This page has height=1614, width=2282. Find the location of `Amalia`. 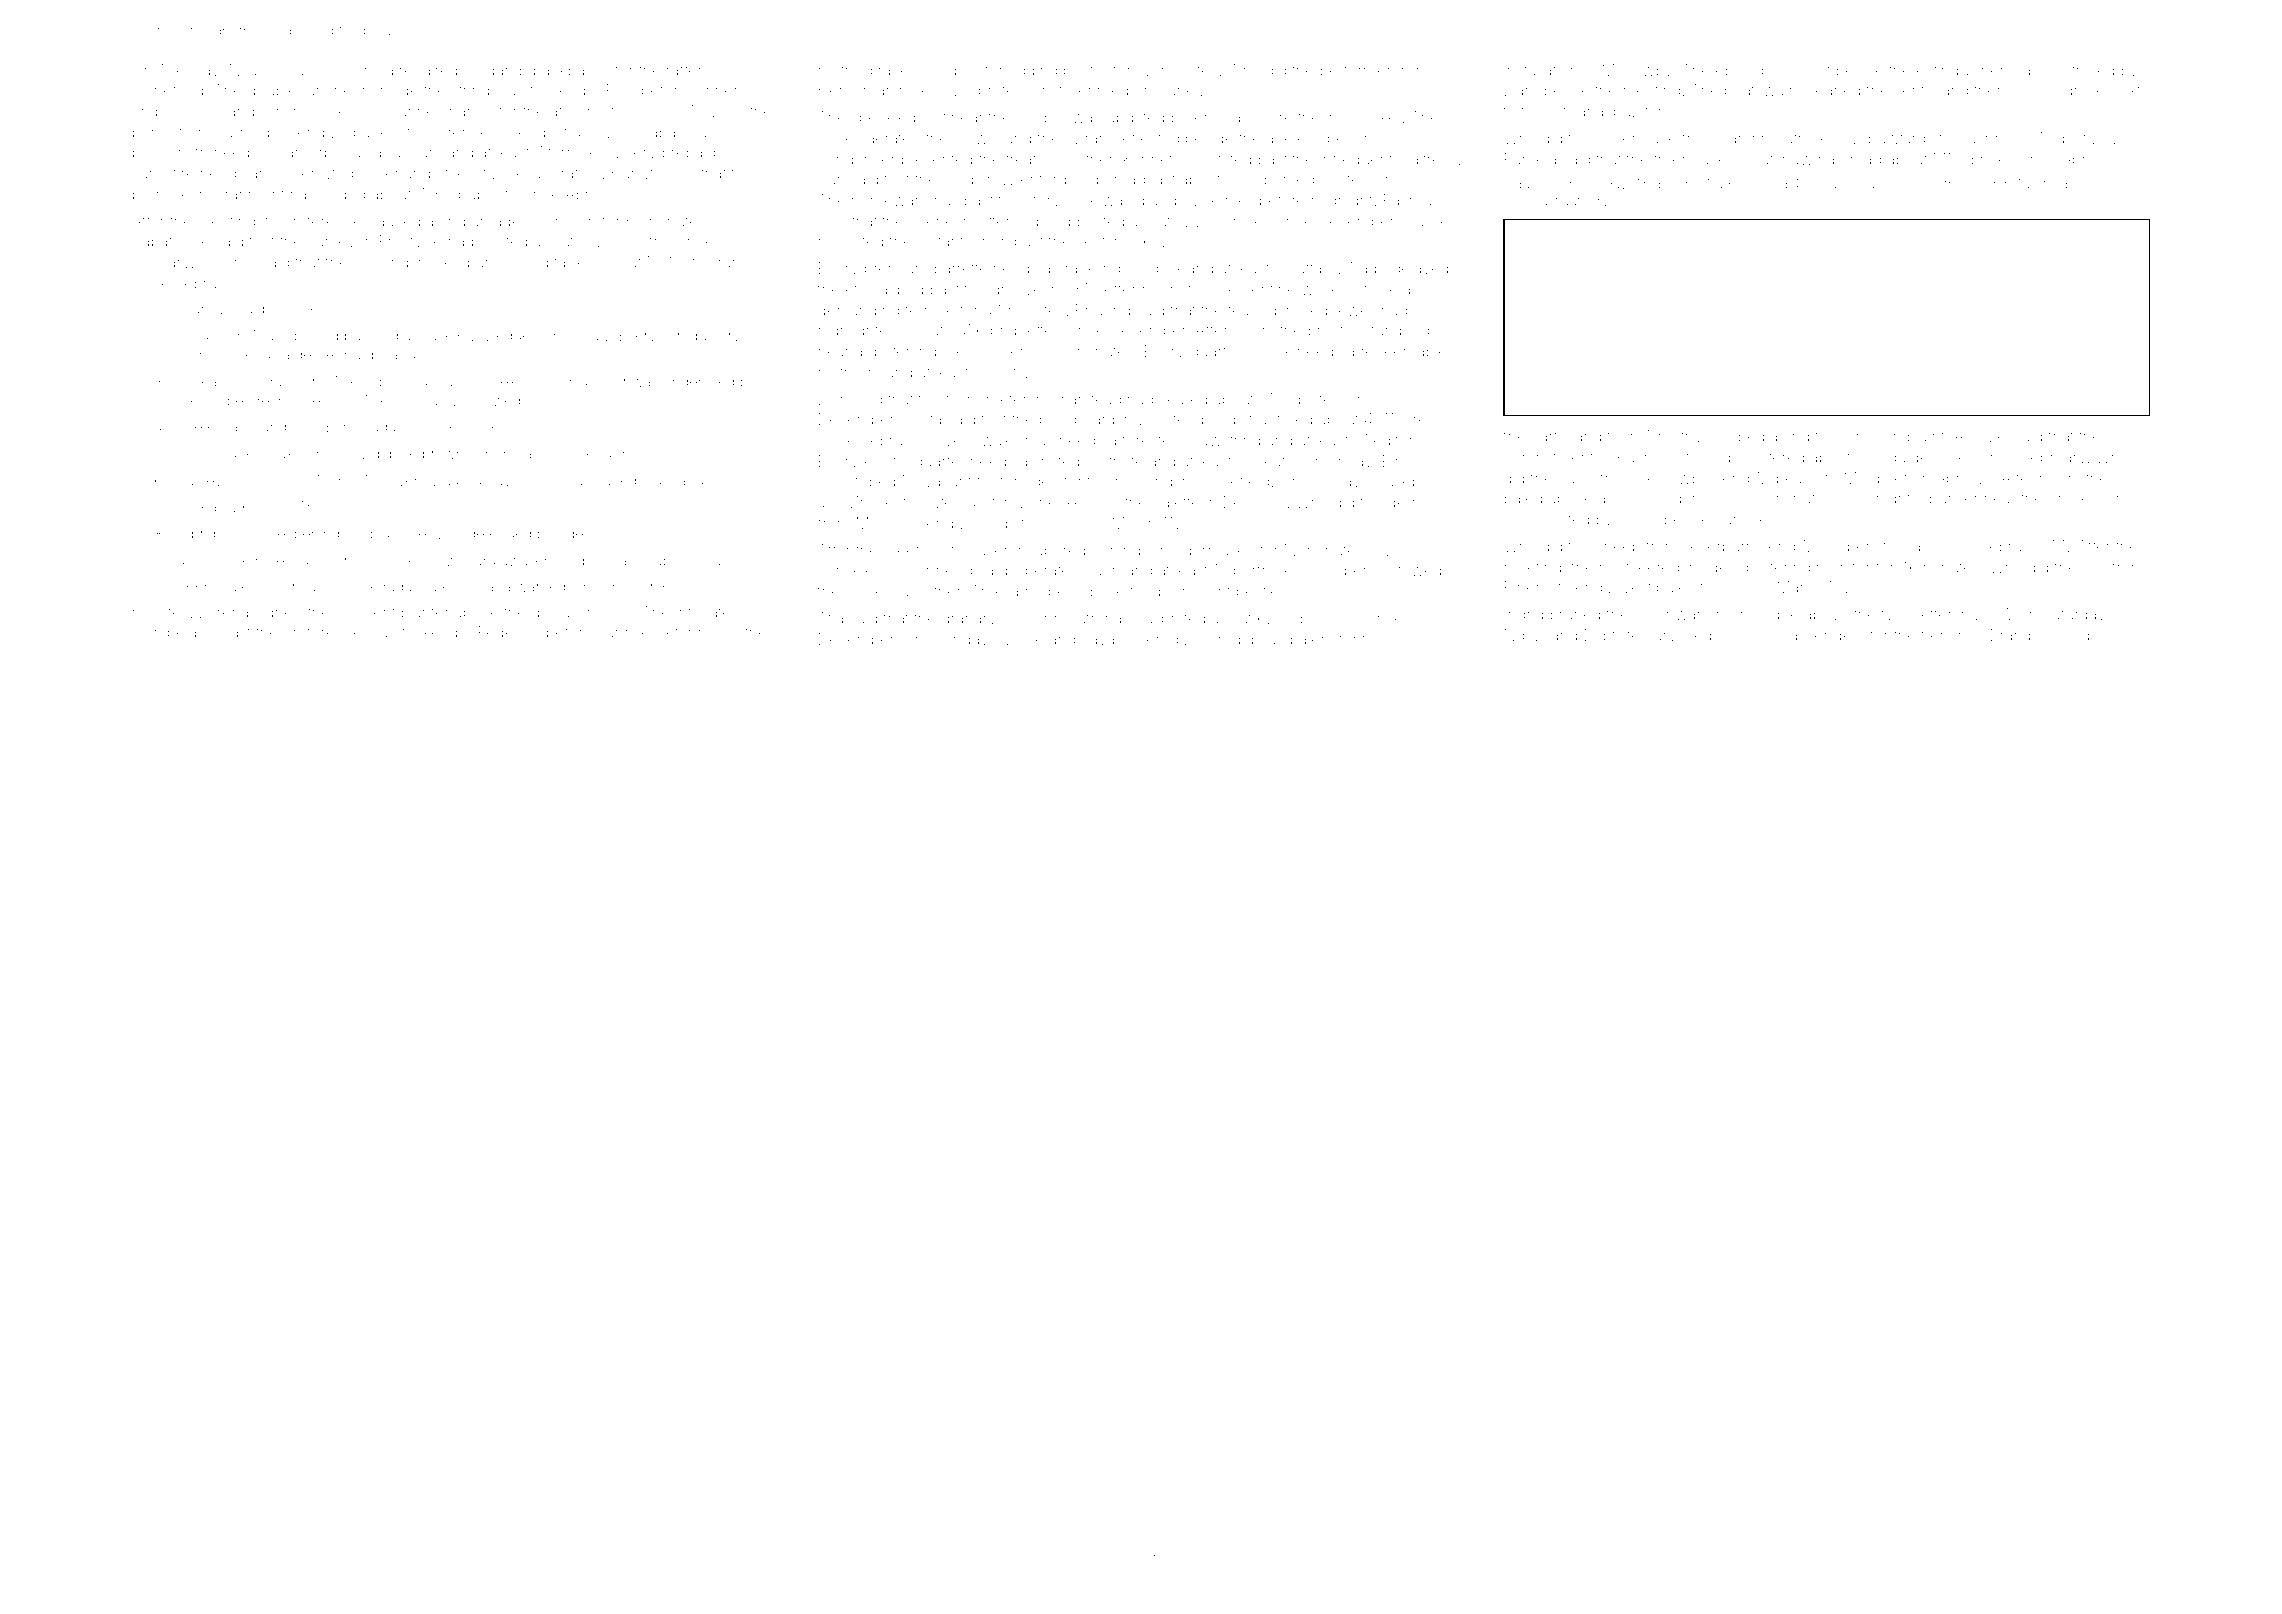

Amalia is located at coordinates (1216, 117).
